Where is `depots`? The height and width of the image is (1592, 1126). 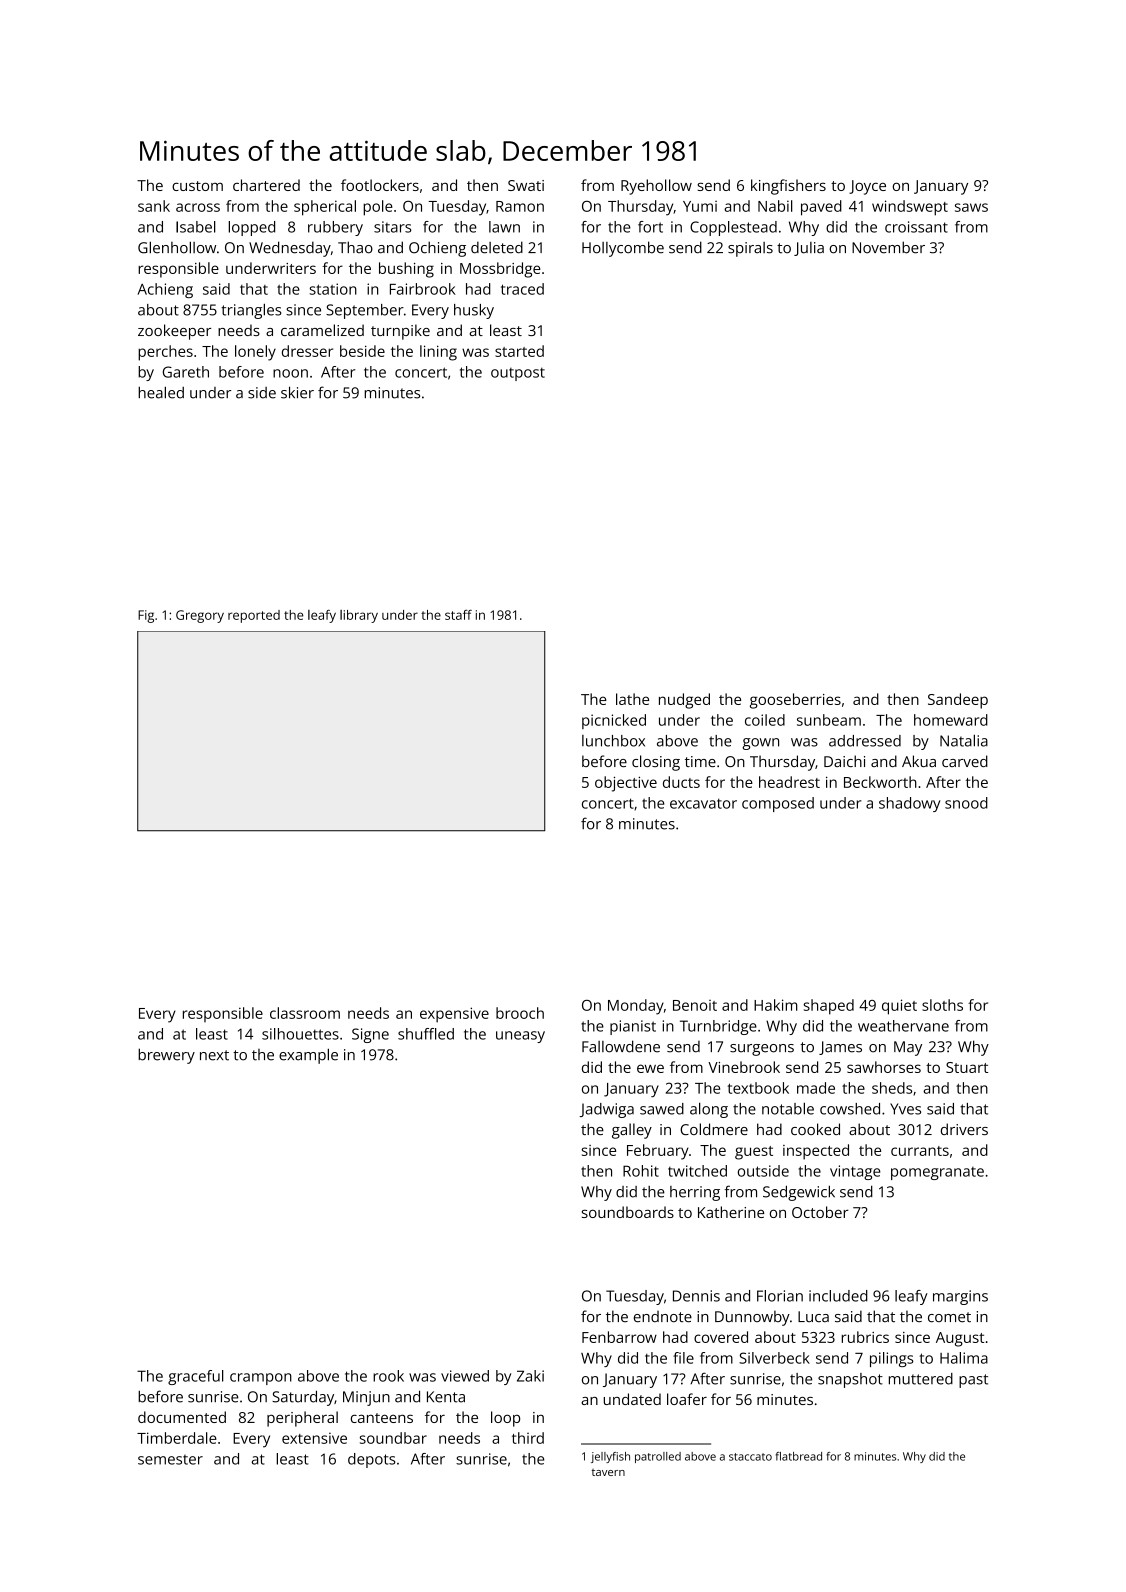 depots is located at coordinates (372, 1460).
